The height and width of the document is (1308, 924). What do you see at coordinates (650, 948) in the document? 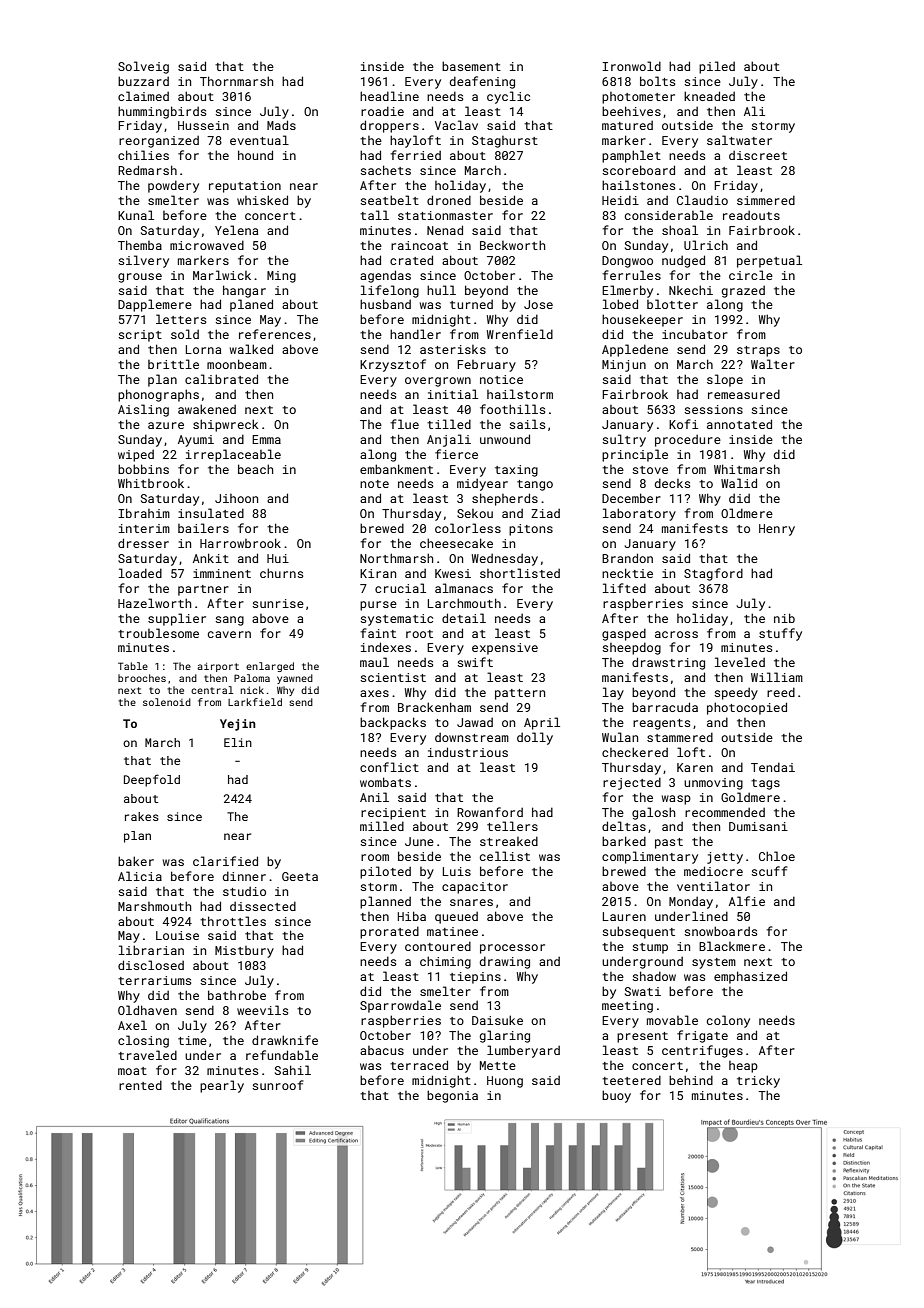
I see `stump` at bounding box center [650, 948].
